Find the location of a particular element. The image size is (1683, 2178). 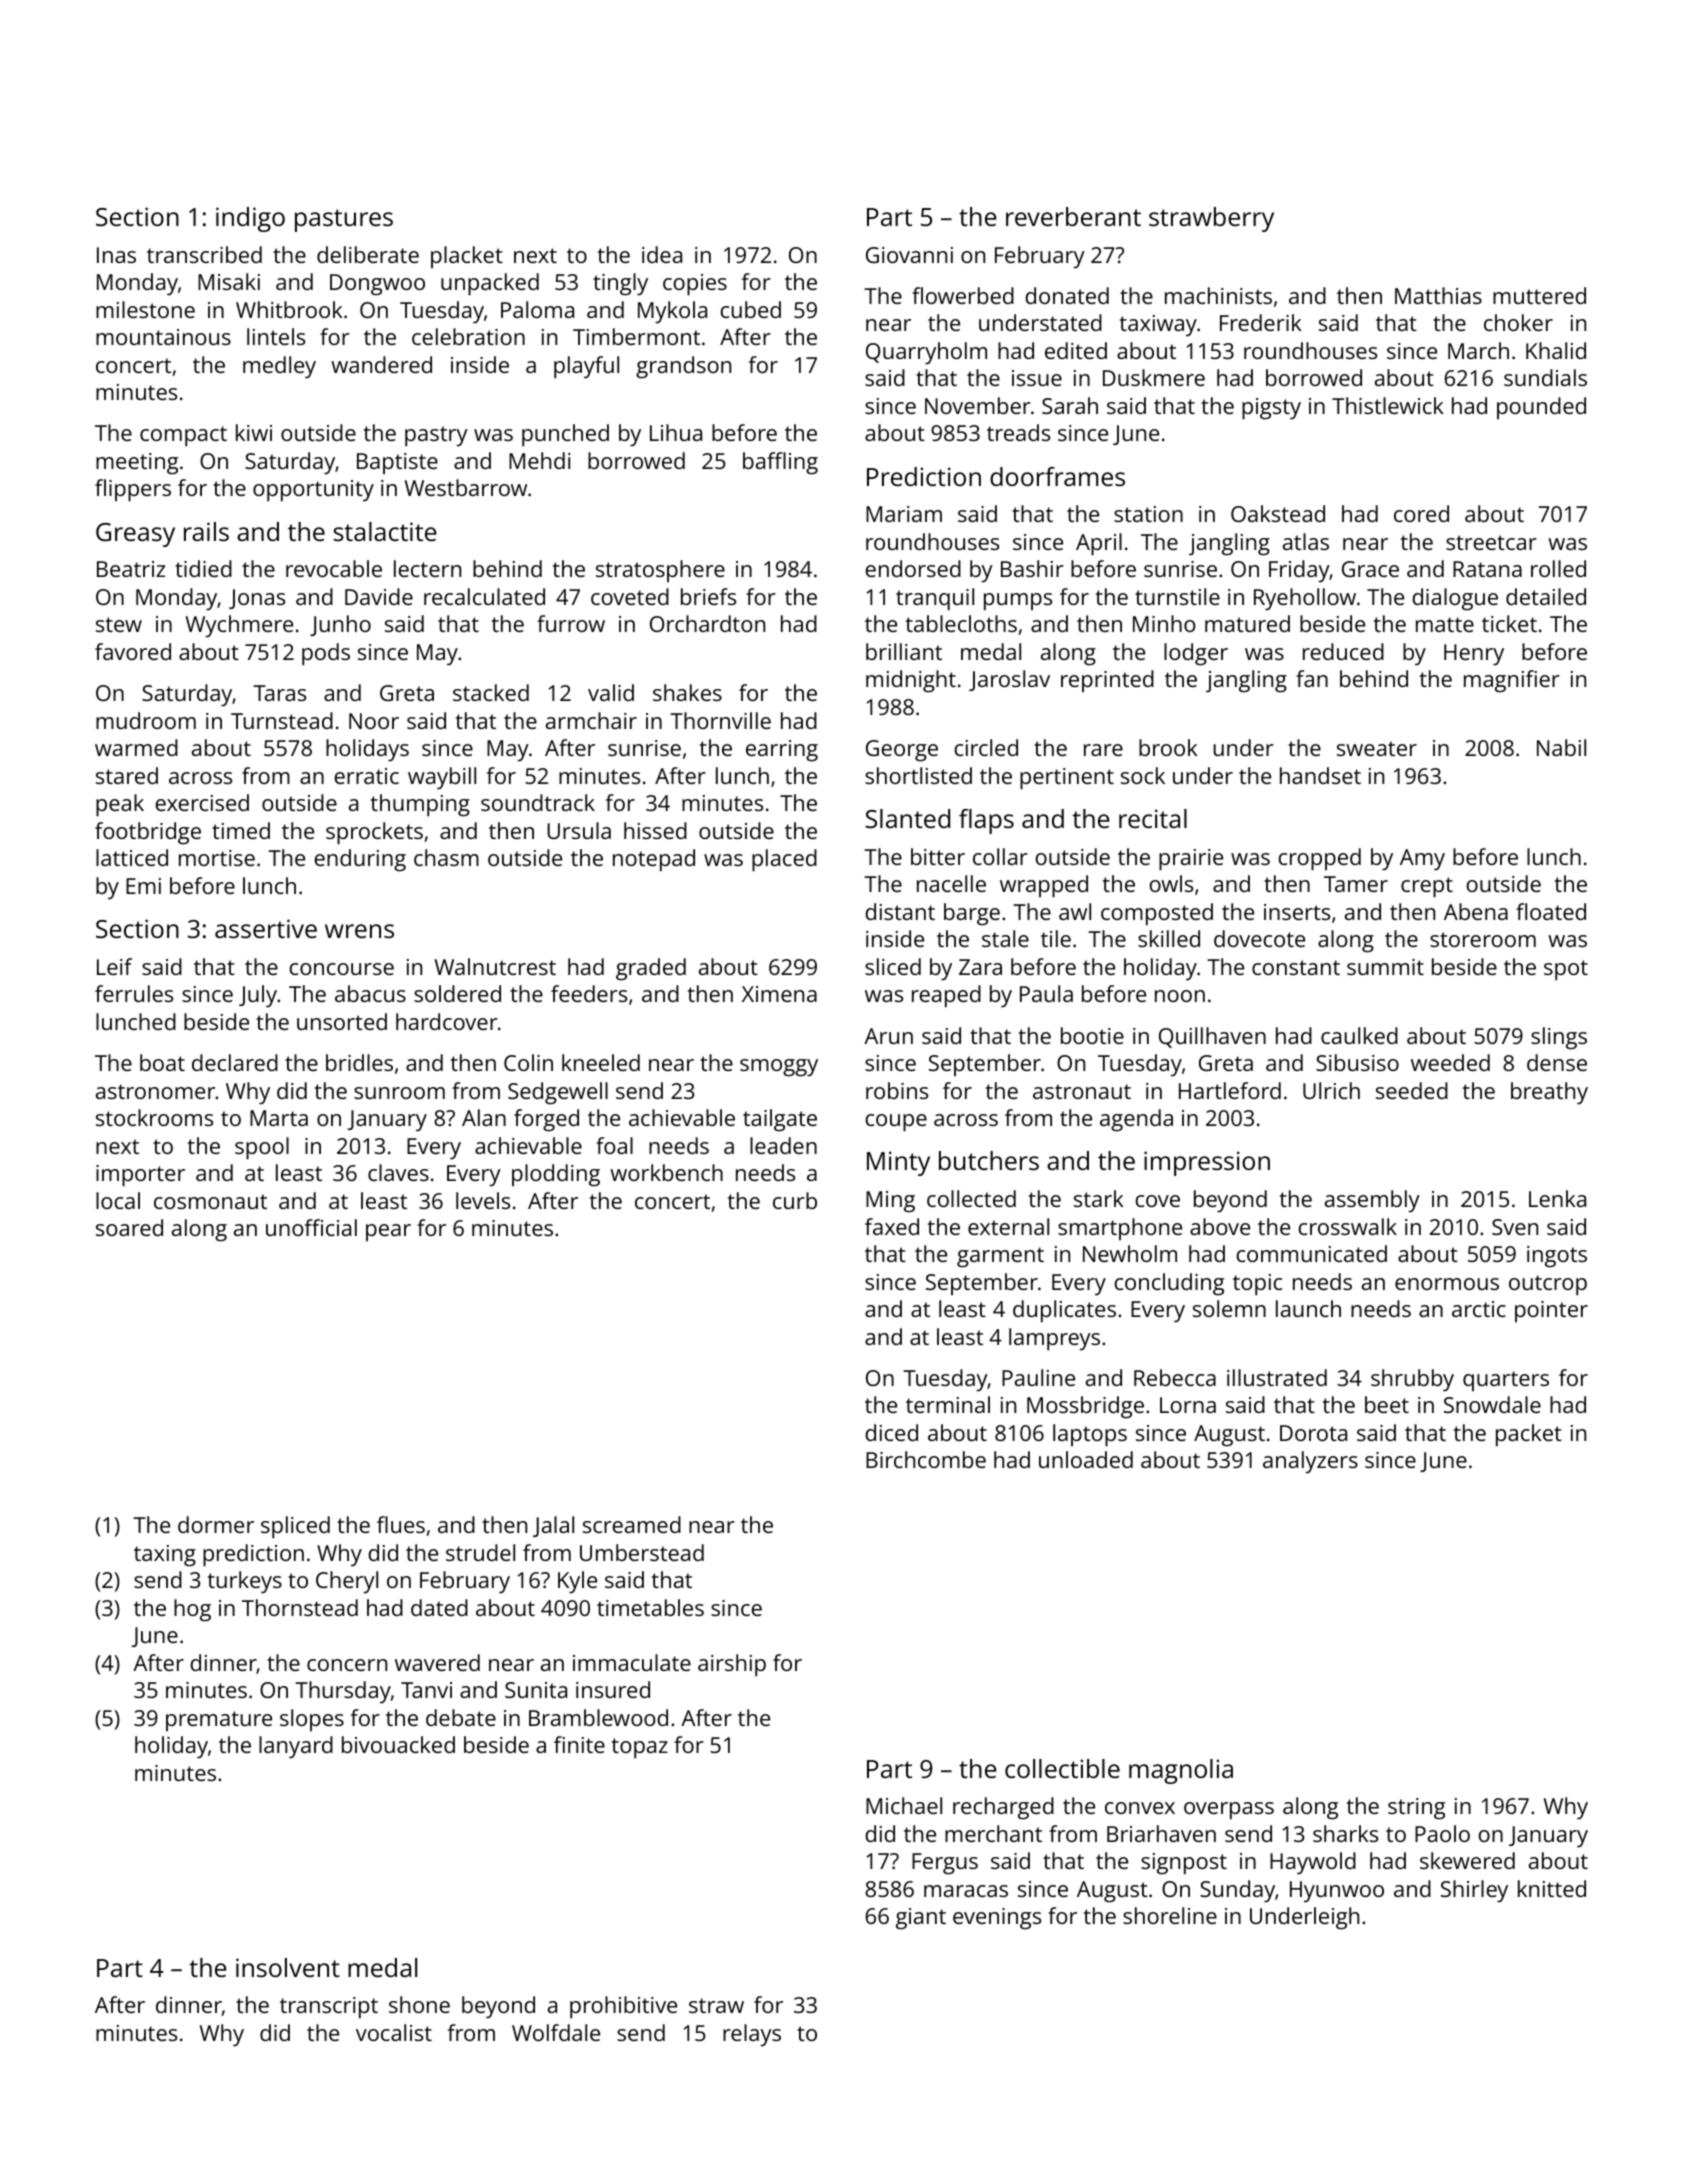

matured is located at coordinates (1247, 623).
